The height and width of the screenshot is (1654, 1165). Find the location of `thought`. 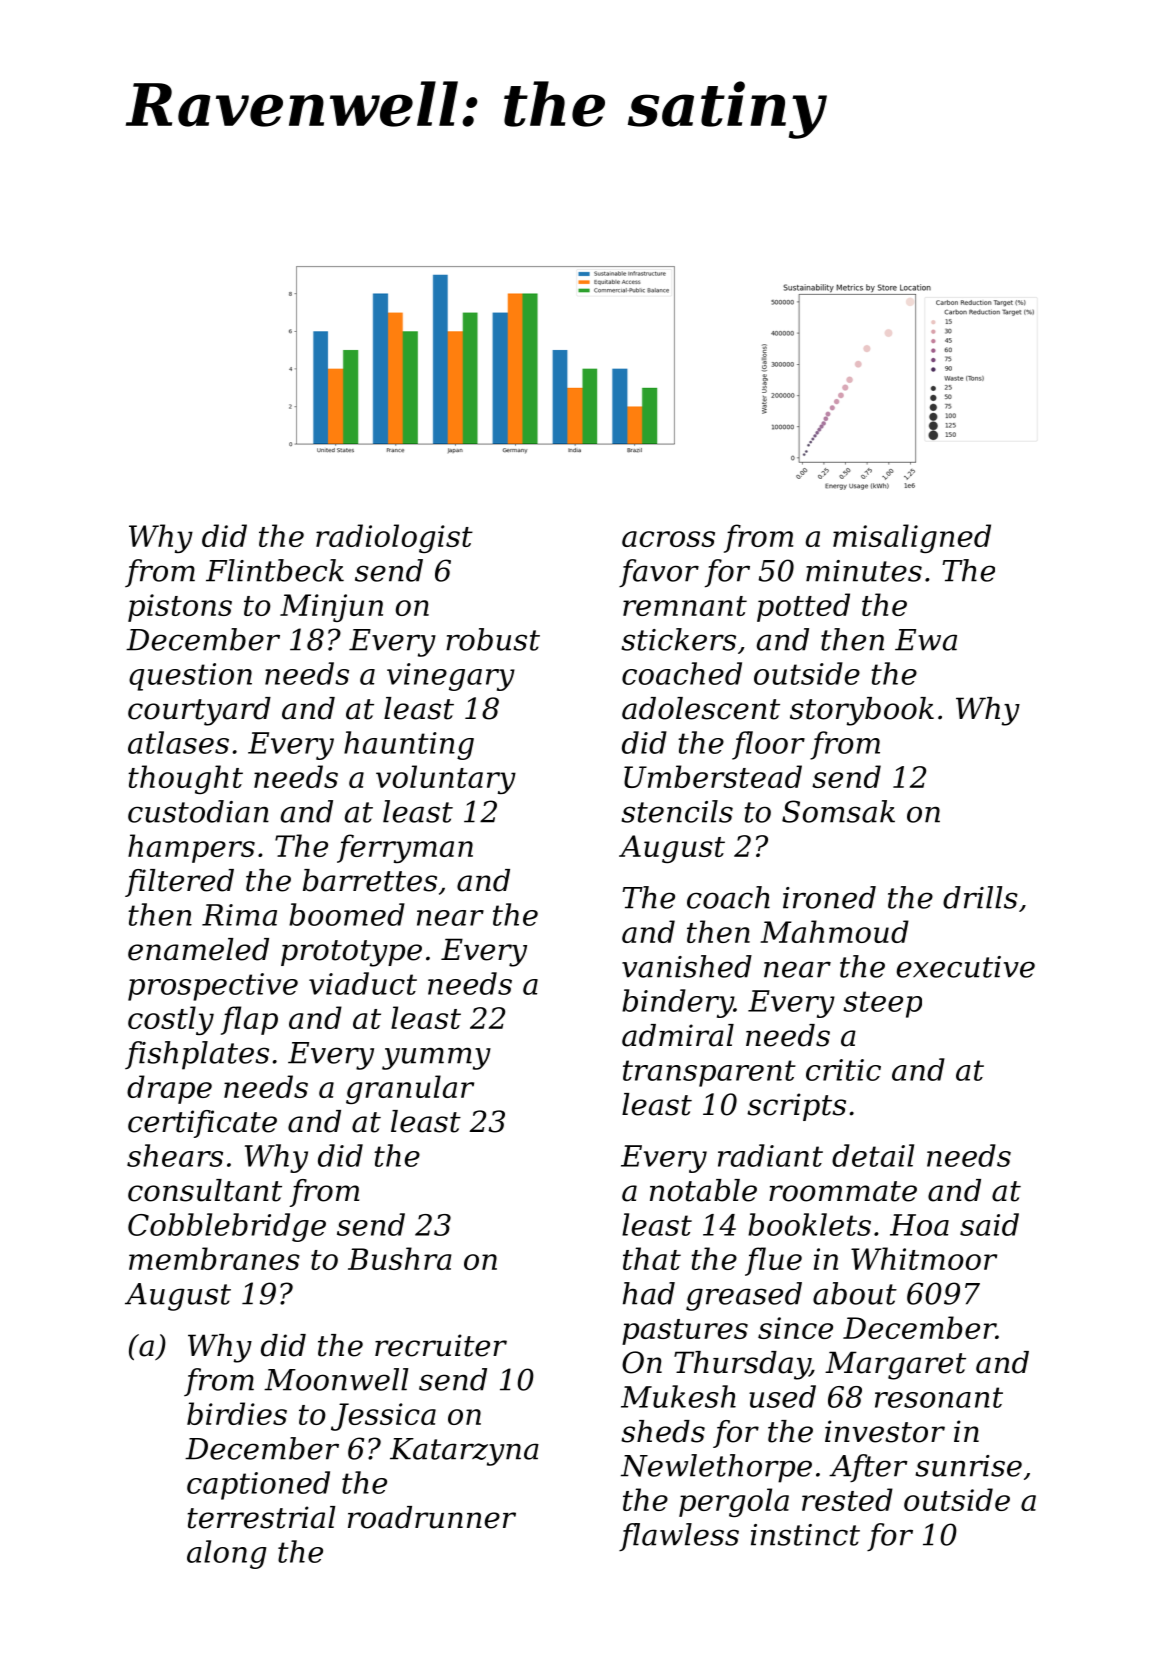

thought is located at coordinates (185, 779).
